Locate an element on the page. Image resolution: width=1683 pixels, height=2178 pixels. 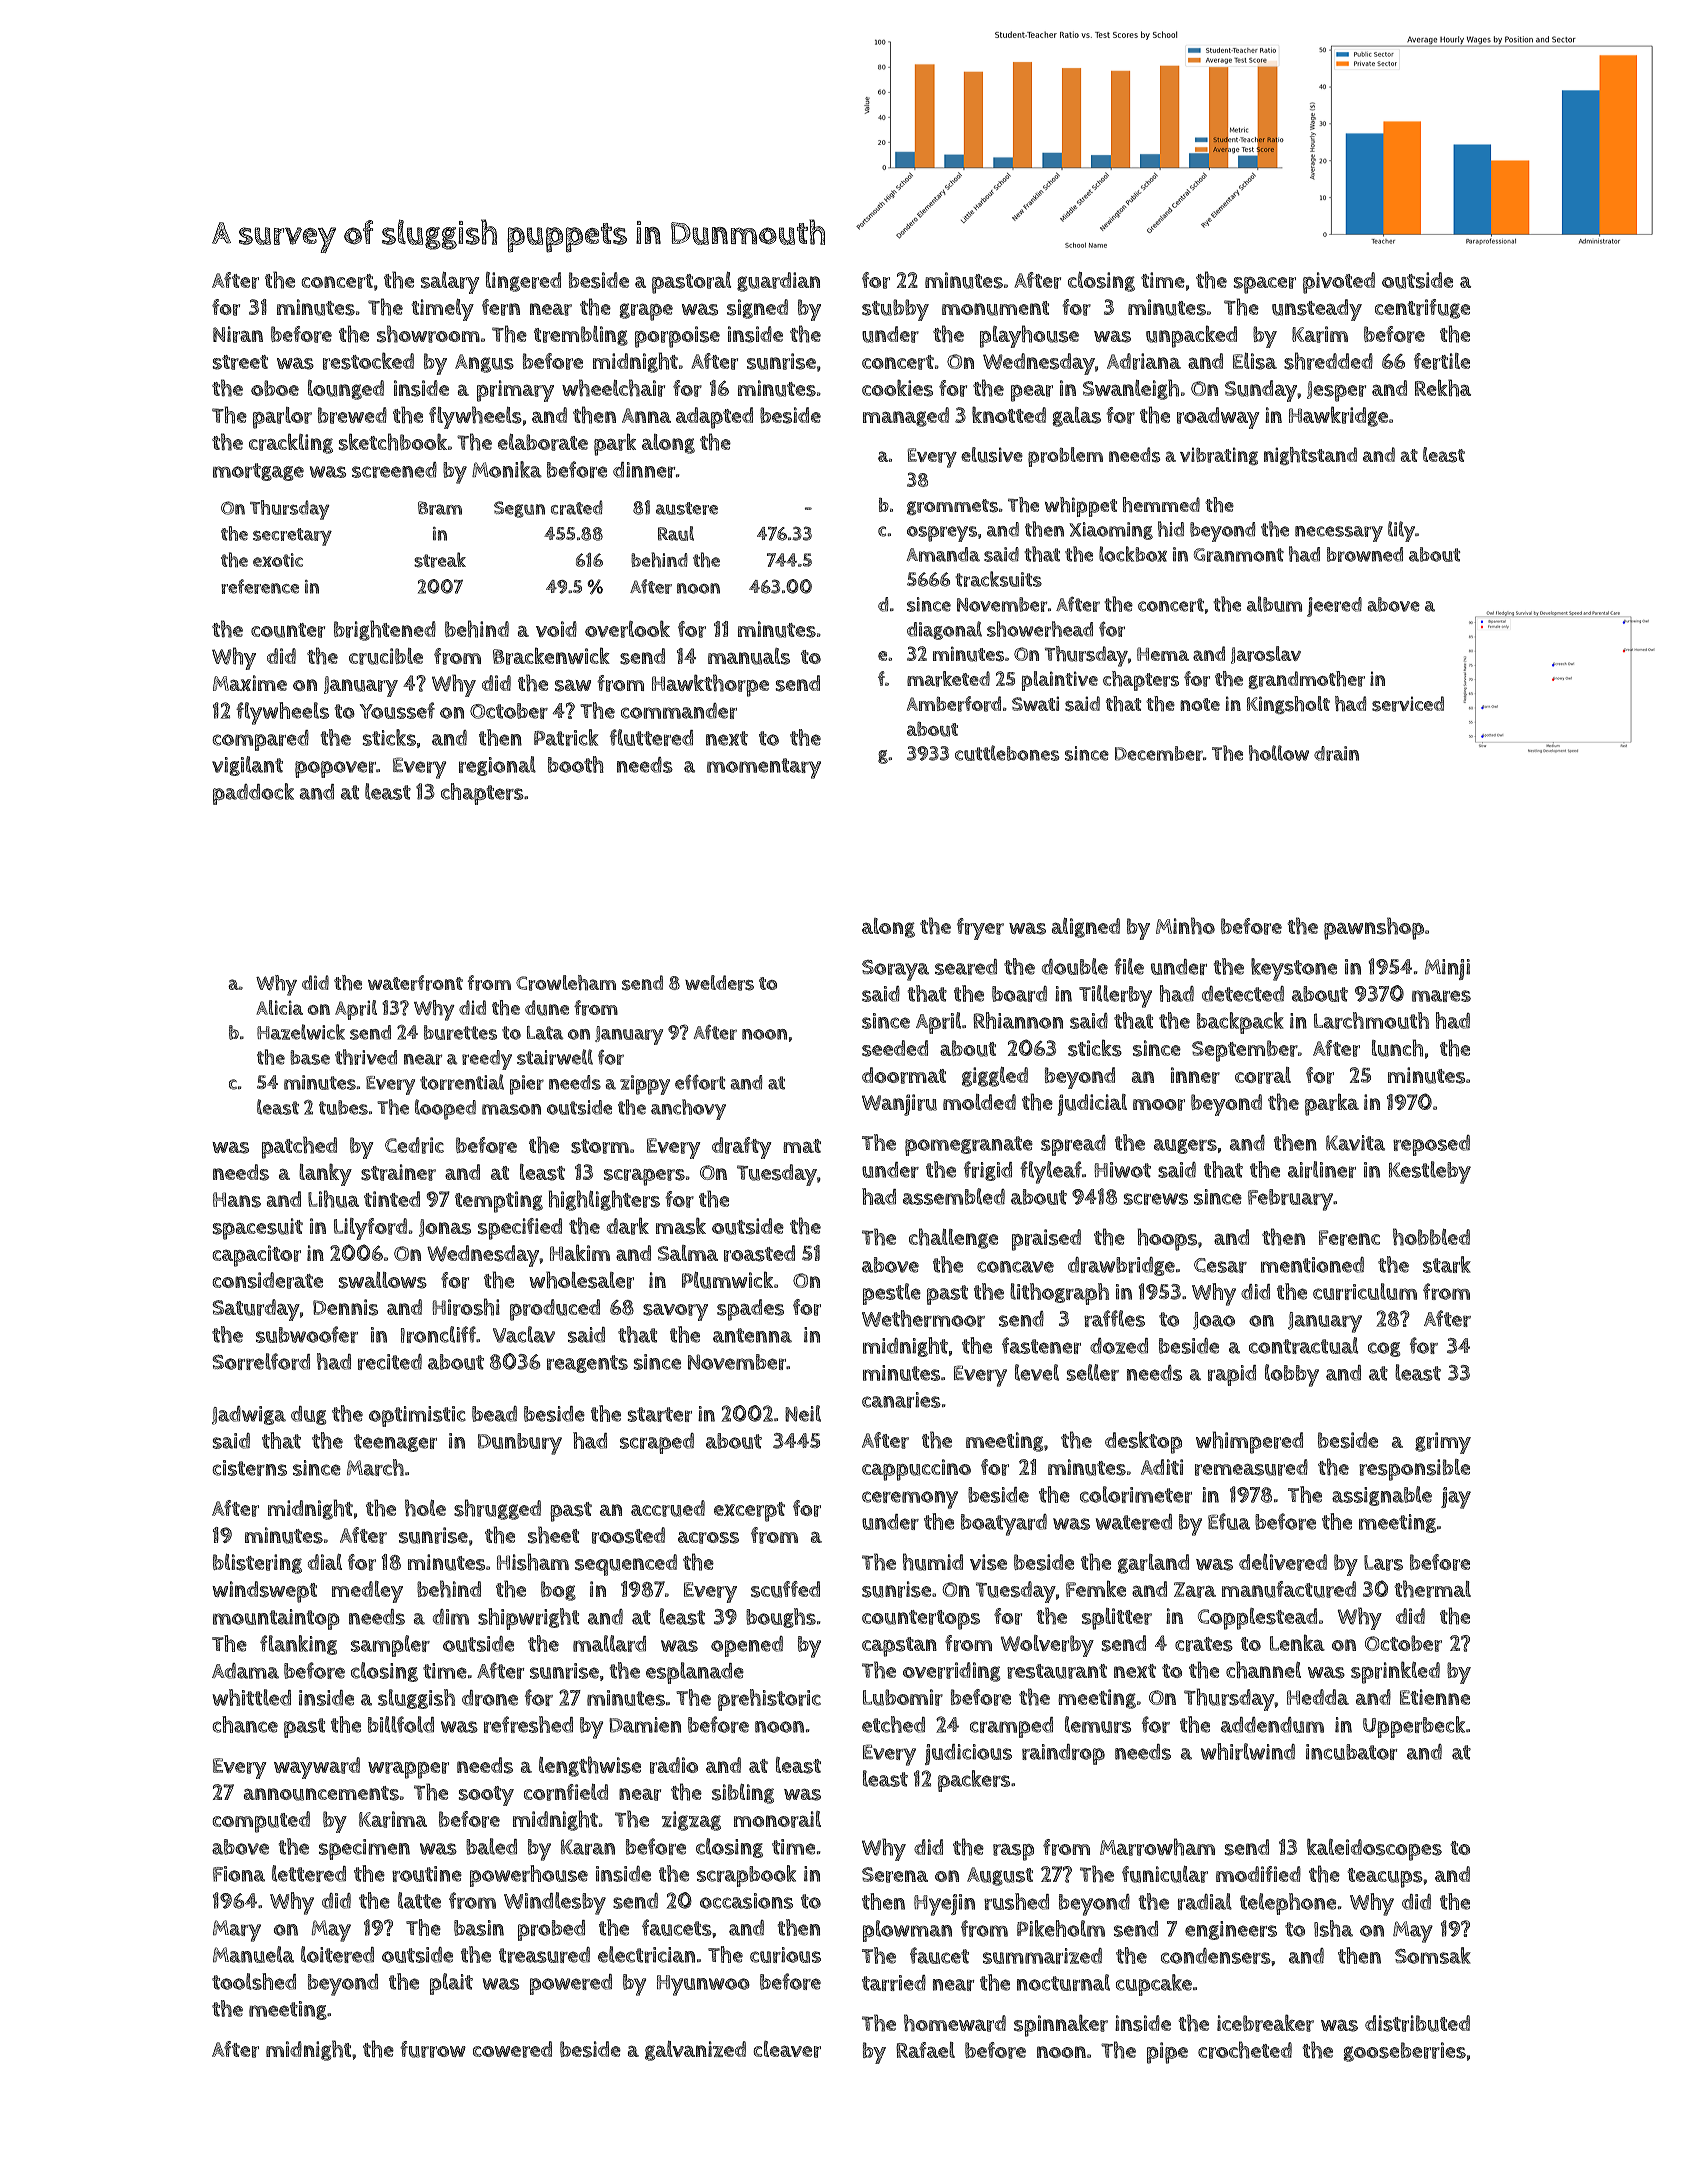
toolshed is located at coordinates (254, 1981).
